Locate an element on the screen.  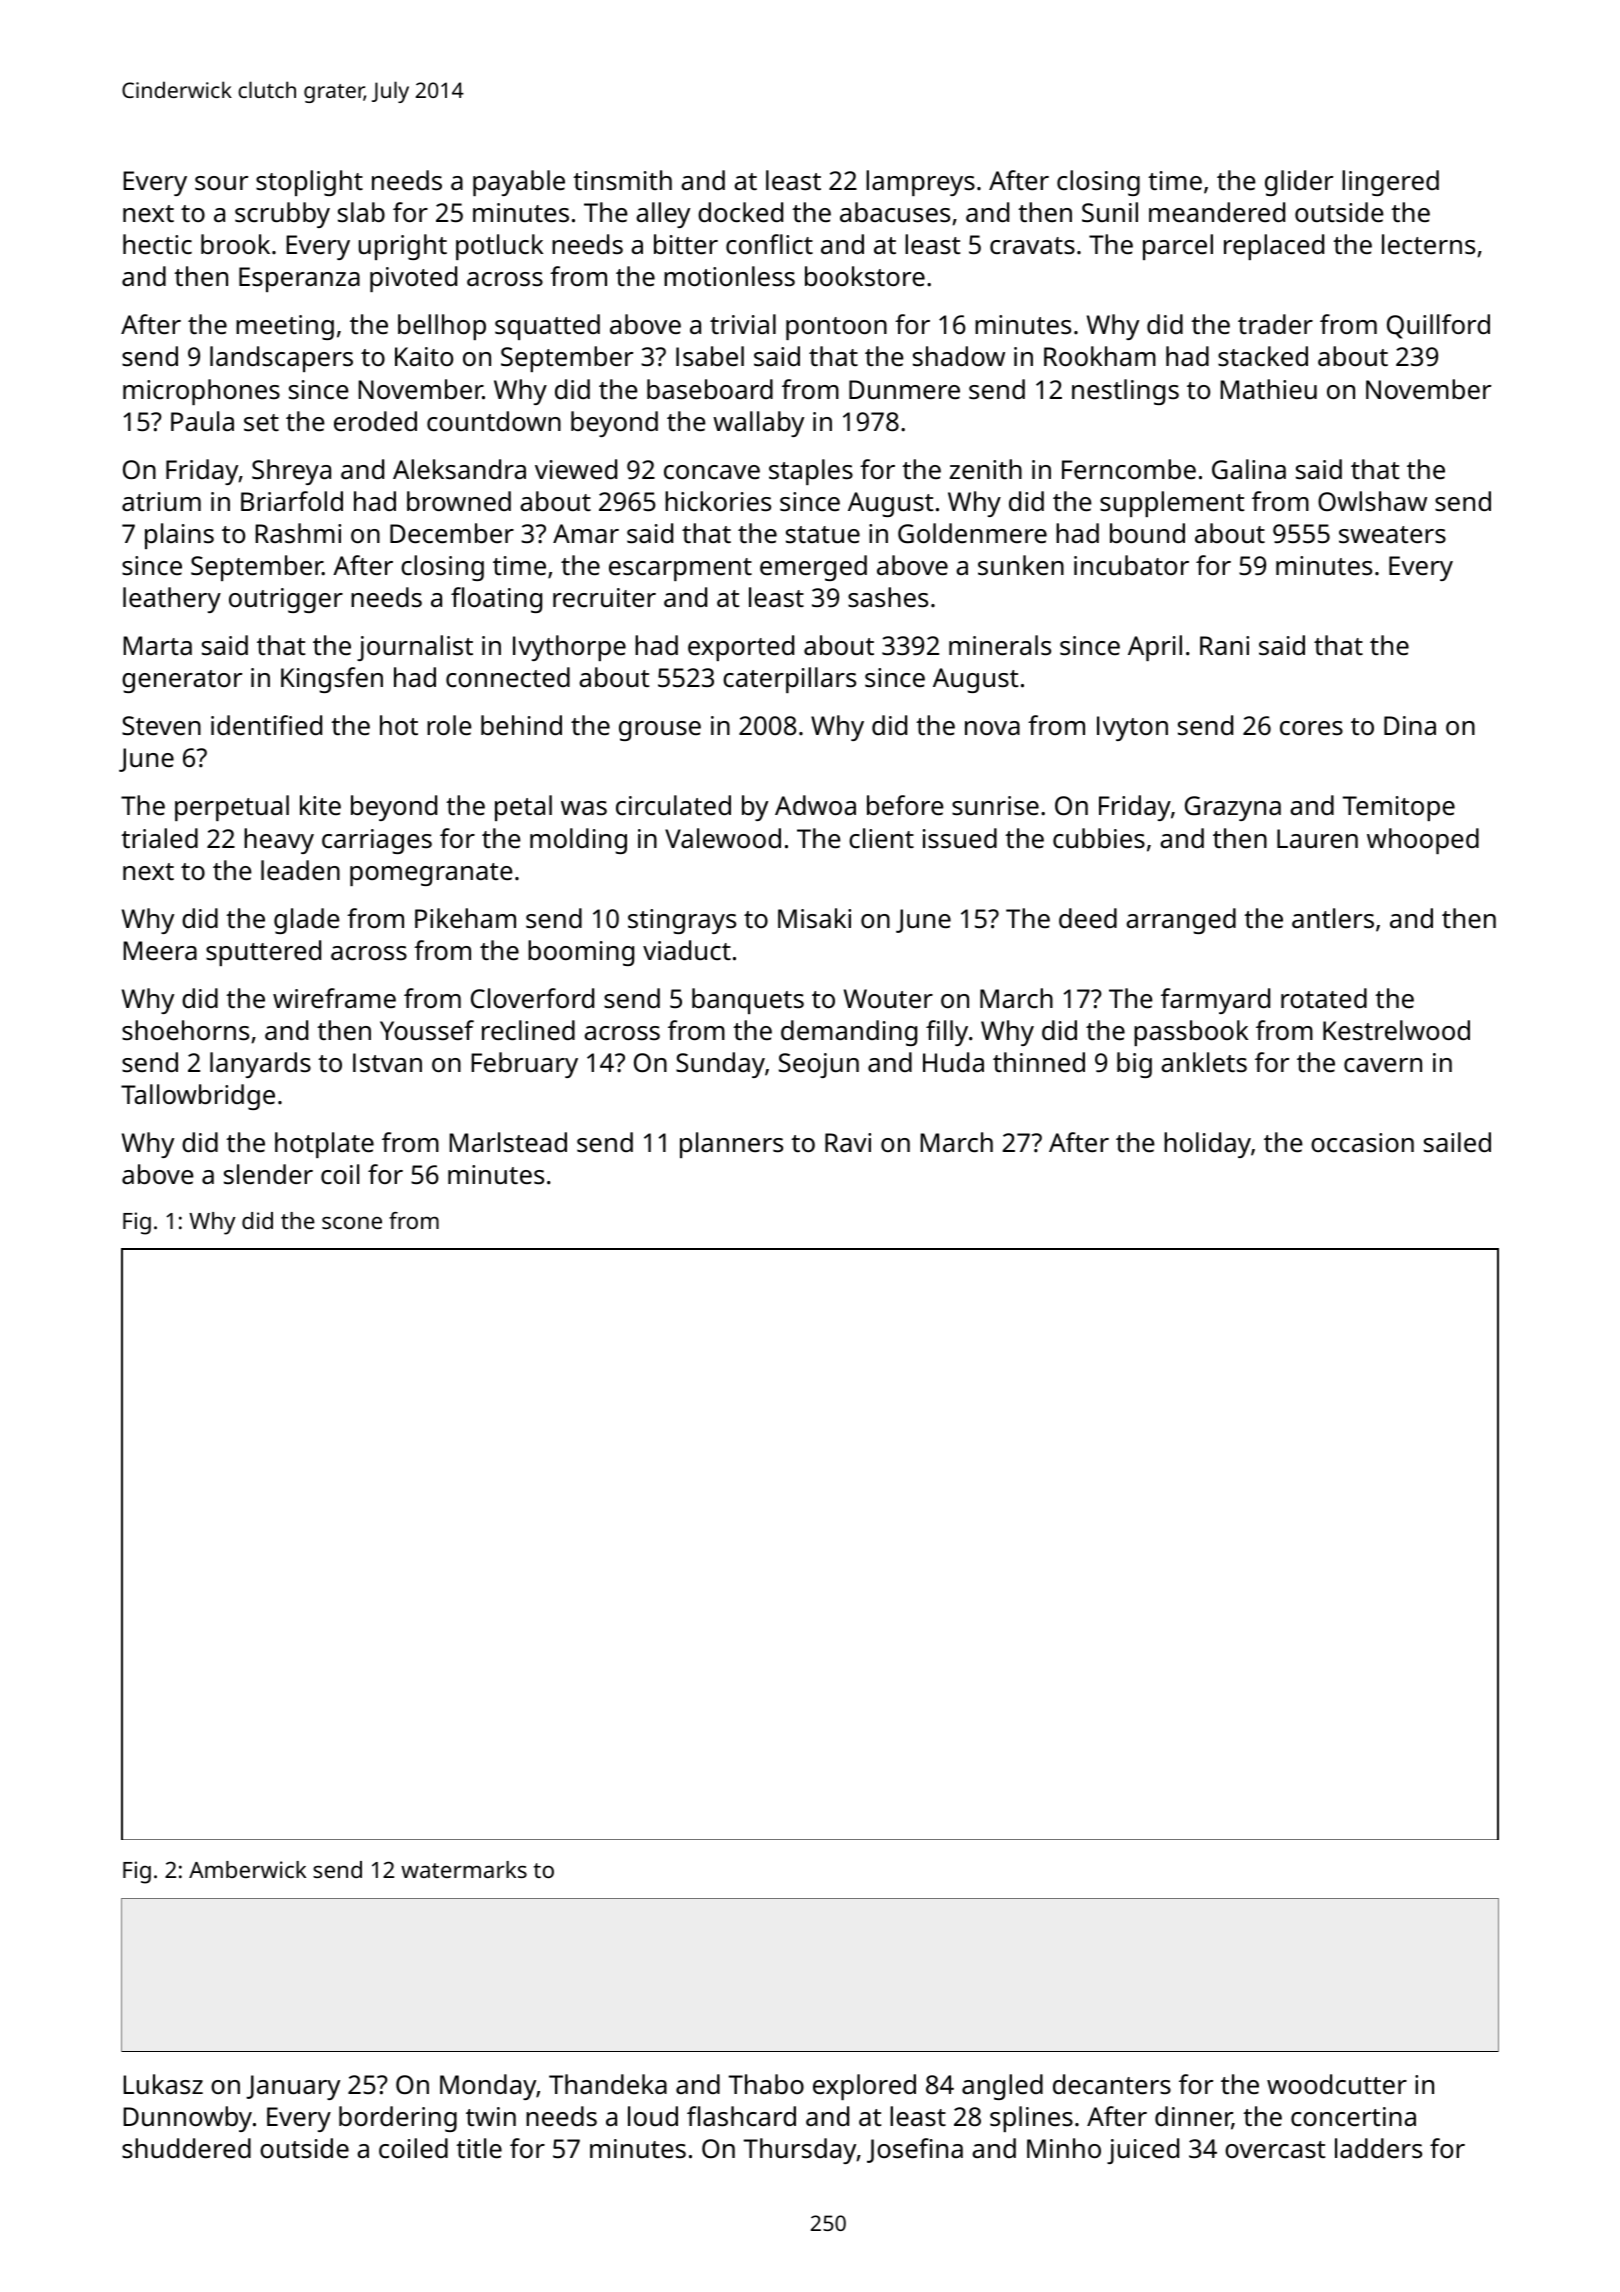
lingered is located at coordinates (1390, 183).
